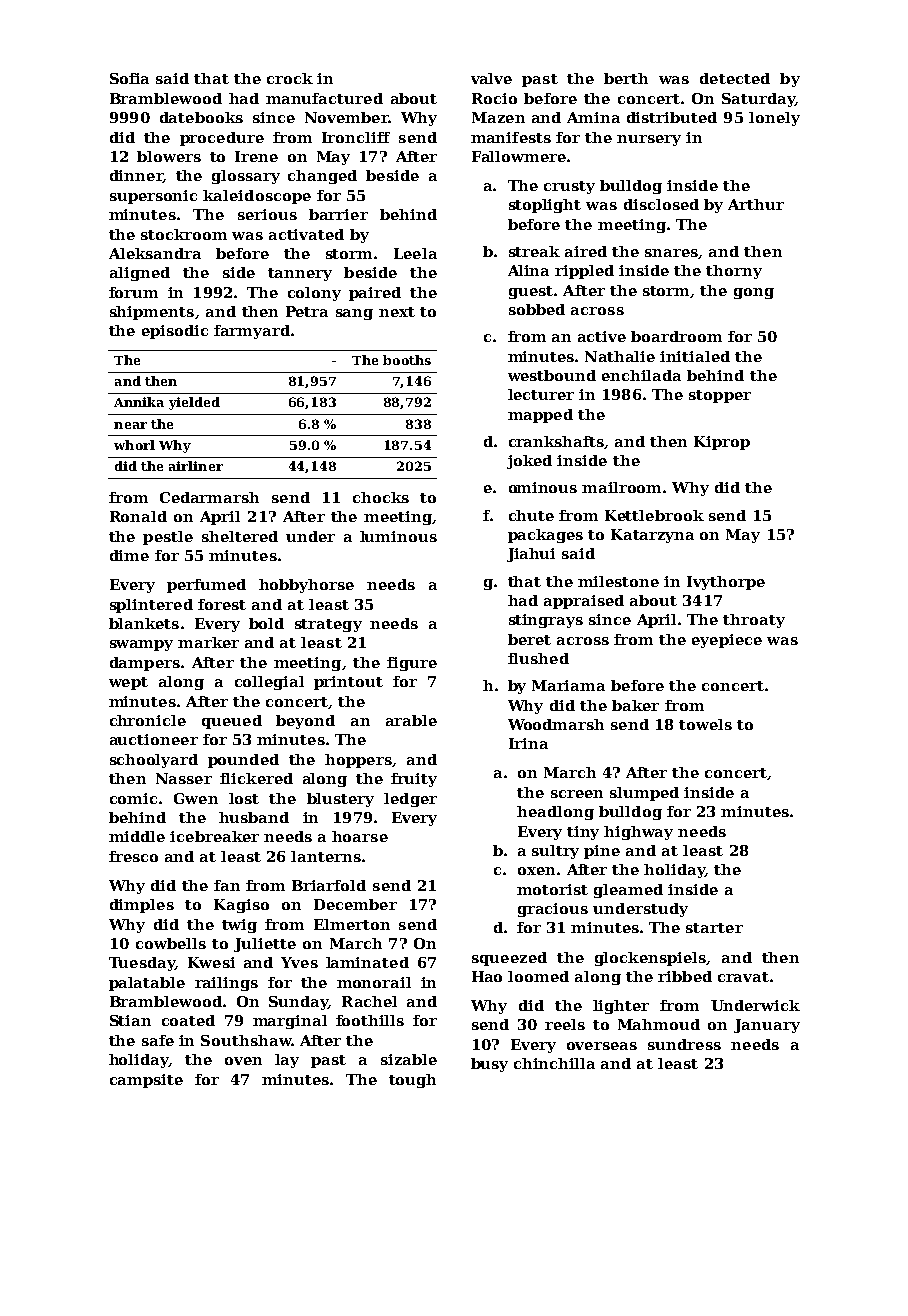 This screenshot has height=1316, width=908. I want to click on tough, so click(412, 1081).
